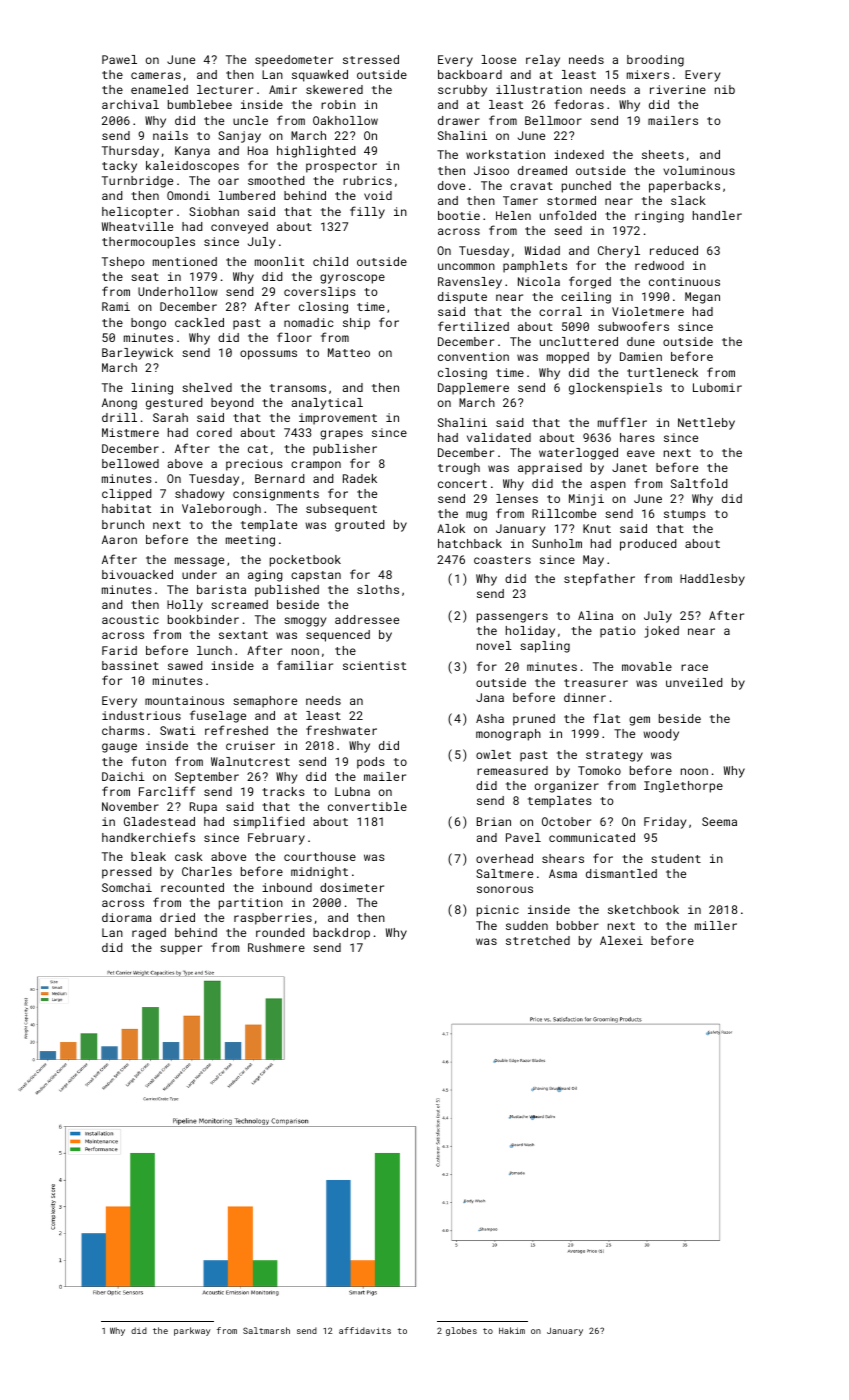 This image has height=1400, width=849. I want to click on passengers, so click(512, 618).
